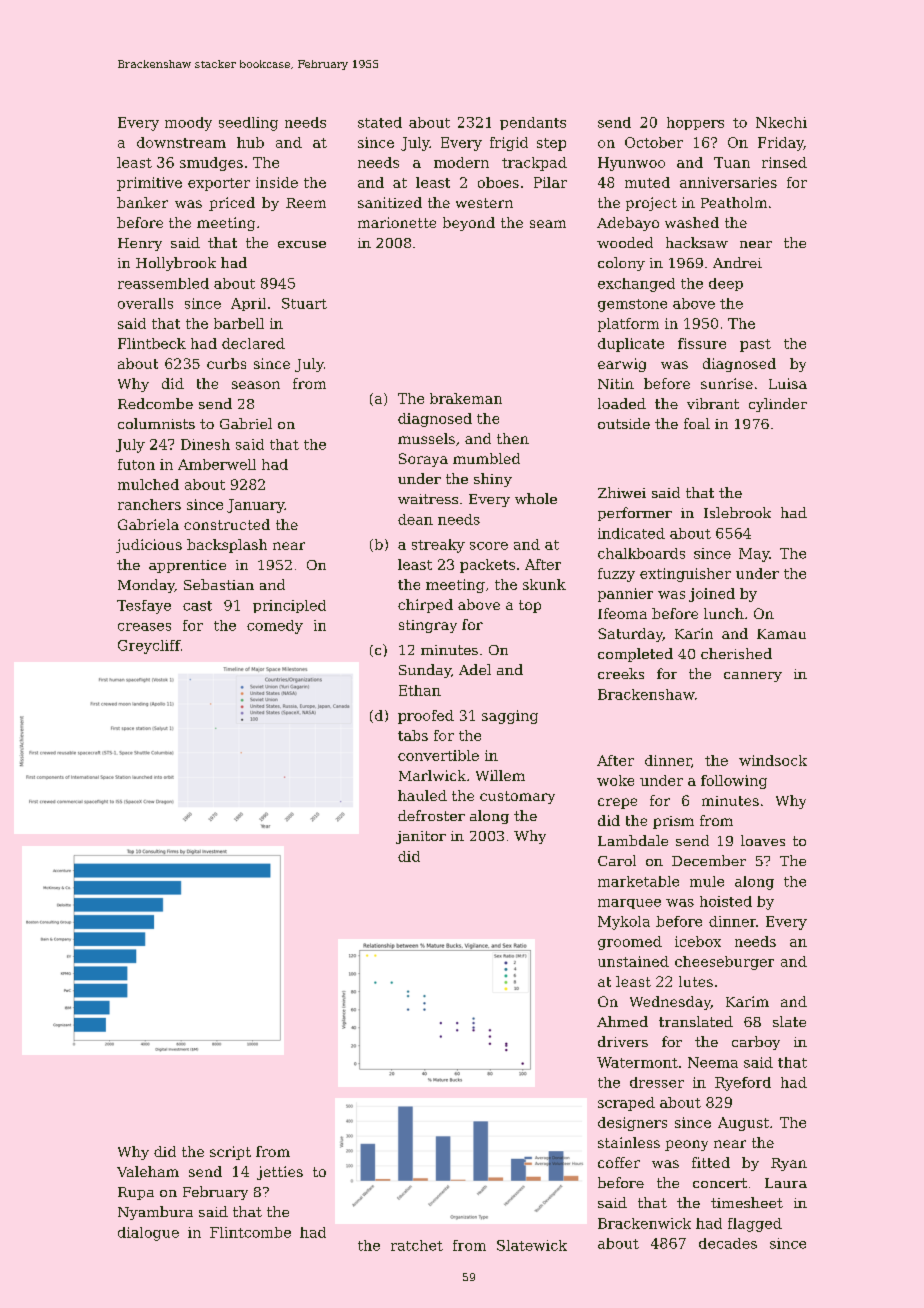 The height and width of the document is (1308, 924). I want to click on moody, so click(188, 124).
